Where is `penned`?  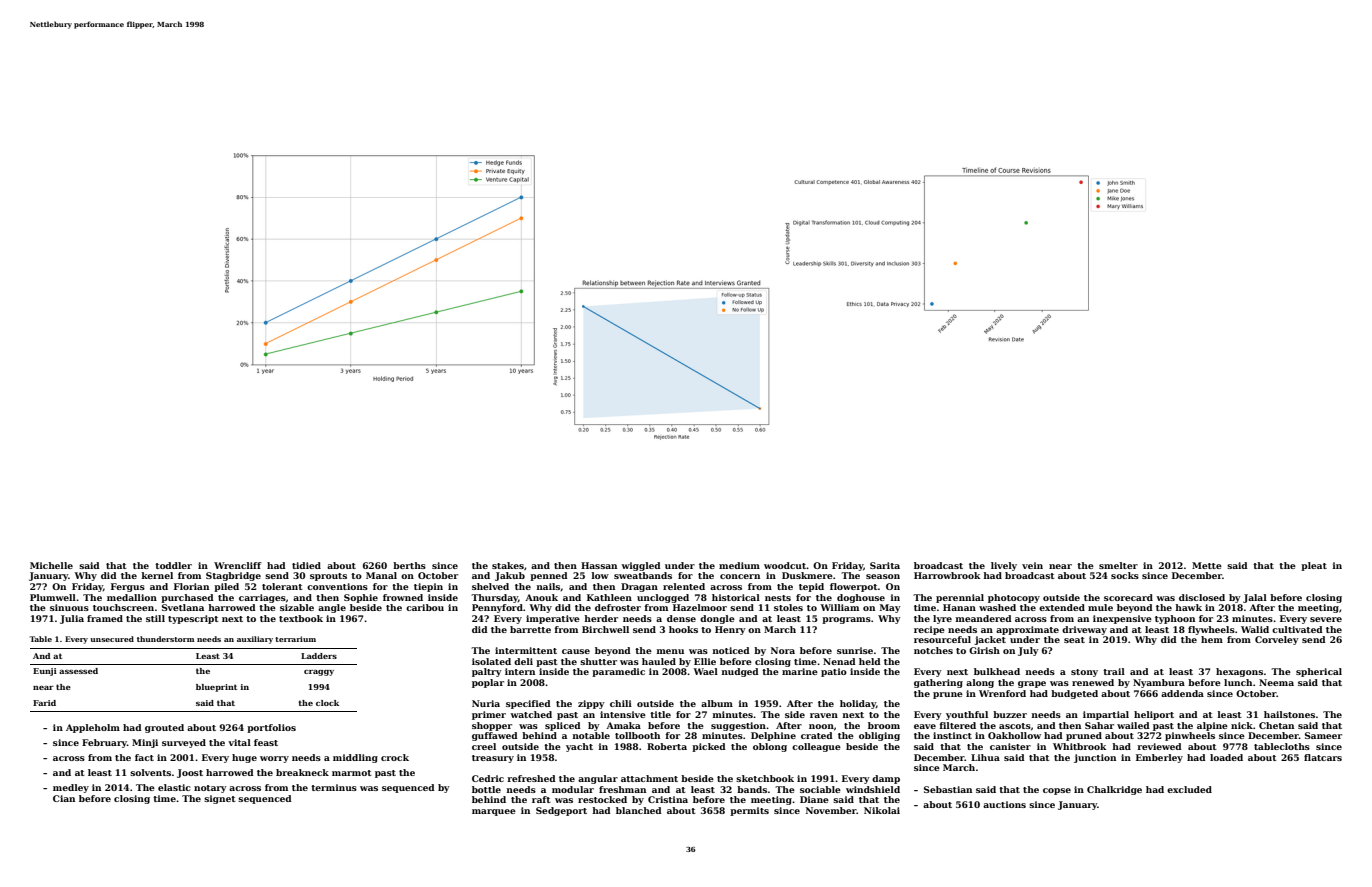 penned is located at coordinates (549, 576).
